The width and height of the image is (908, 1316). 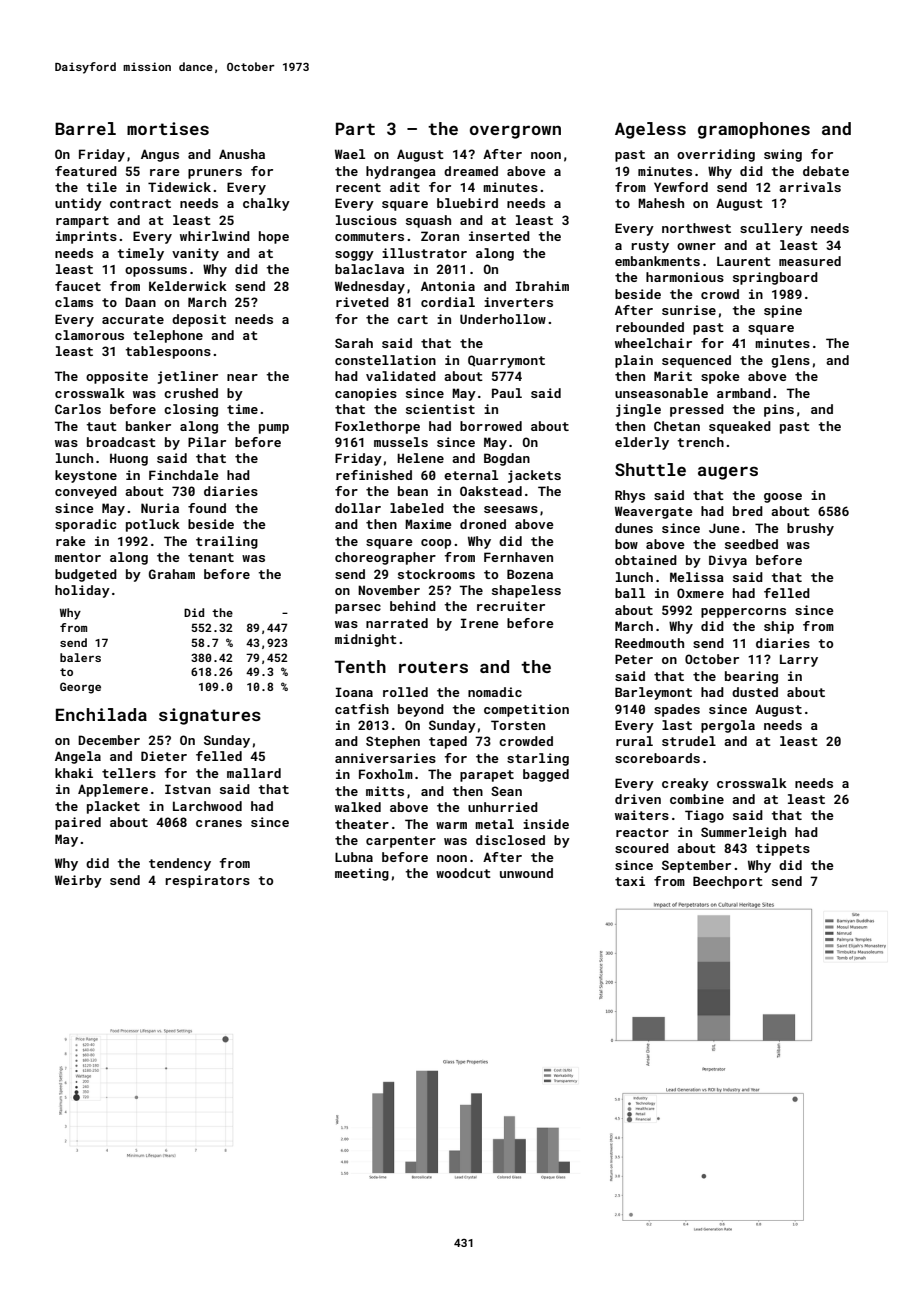 What do you see at coordinates (354, 692) in the image?
I see `Ioana` at bounding box center [354, 692].
